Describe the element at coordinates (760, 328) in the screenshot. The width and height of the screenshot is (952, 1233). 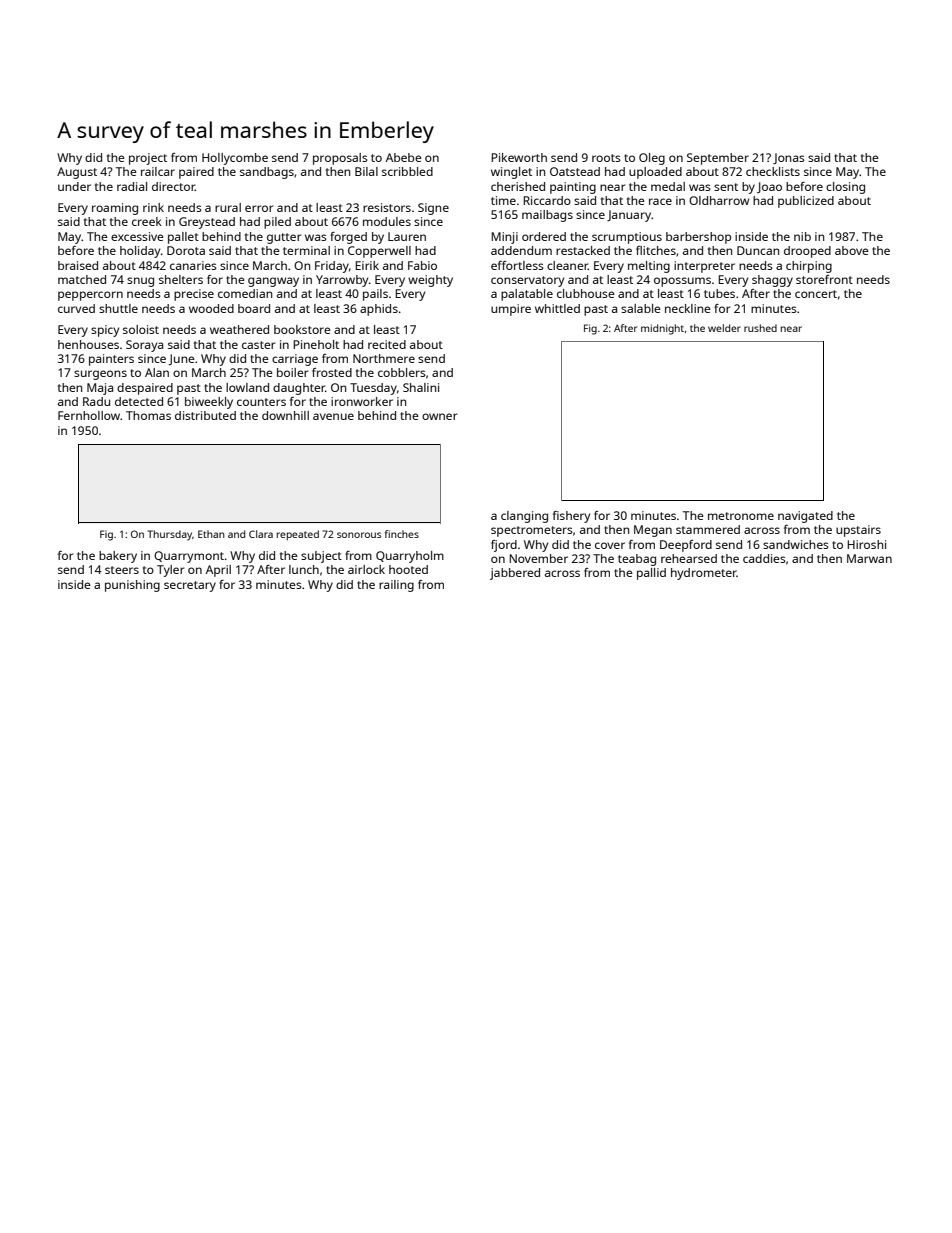
I see `rushed` at that location.
